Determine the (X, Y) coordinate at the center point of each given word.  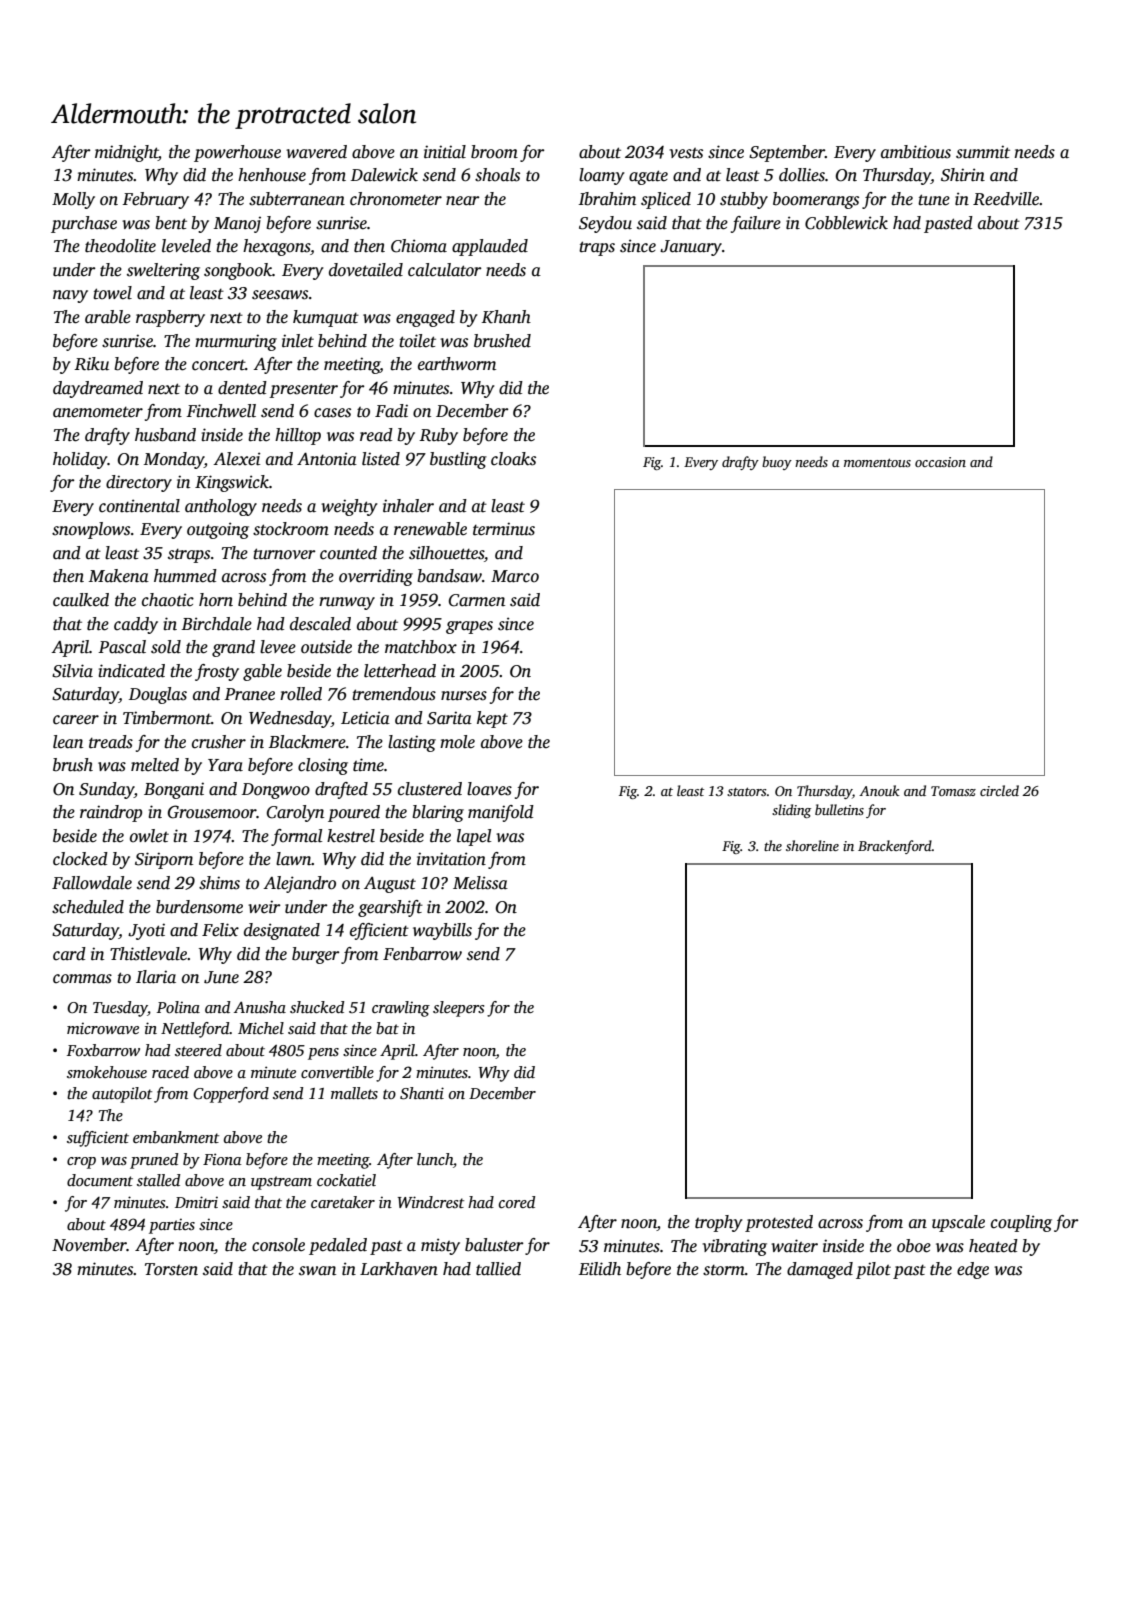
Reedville (1006, 199)
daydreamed (98, 389)
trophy (719, 1223)
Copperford (231, 1095)
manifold (501, 813)
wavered (316, 152)
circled (999, 790)
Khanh (506, 317)
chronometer (396, 199)
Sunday (106, 790)
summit (983, 152)
